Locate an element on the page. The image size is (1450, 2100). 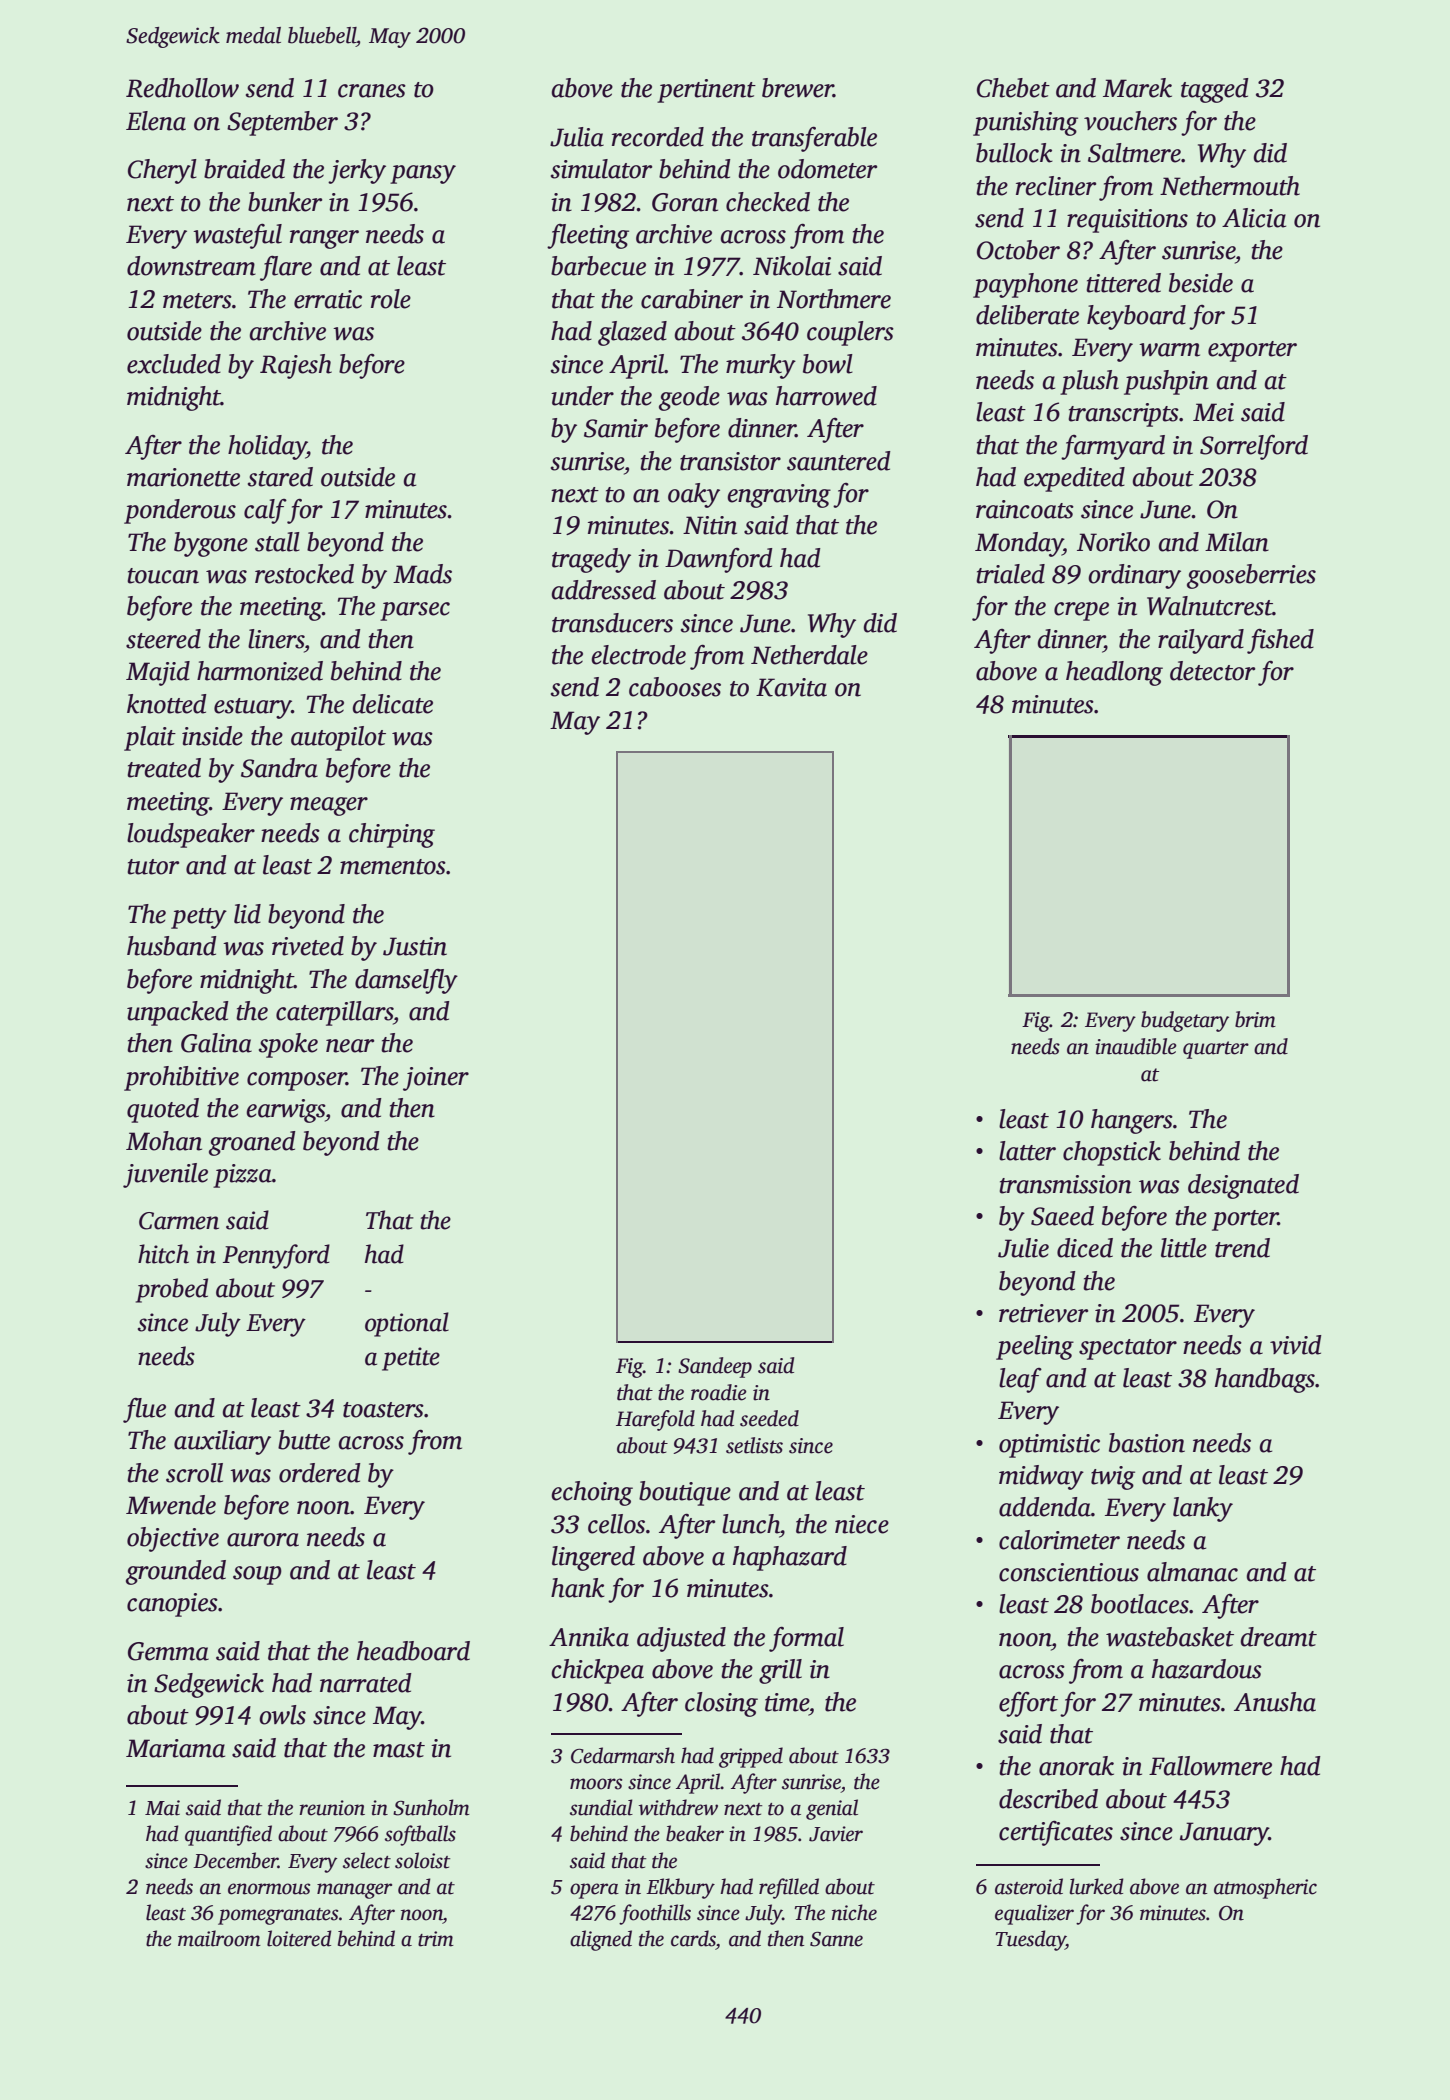
Chebet is located at coordinates (1013, 88).
